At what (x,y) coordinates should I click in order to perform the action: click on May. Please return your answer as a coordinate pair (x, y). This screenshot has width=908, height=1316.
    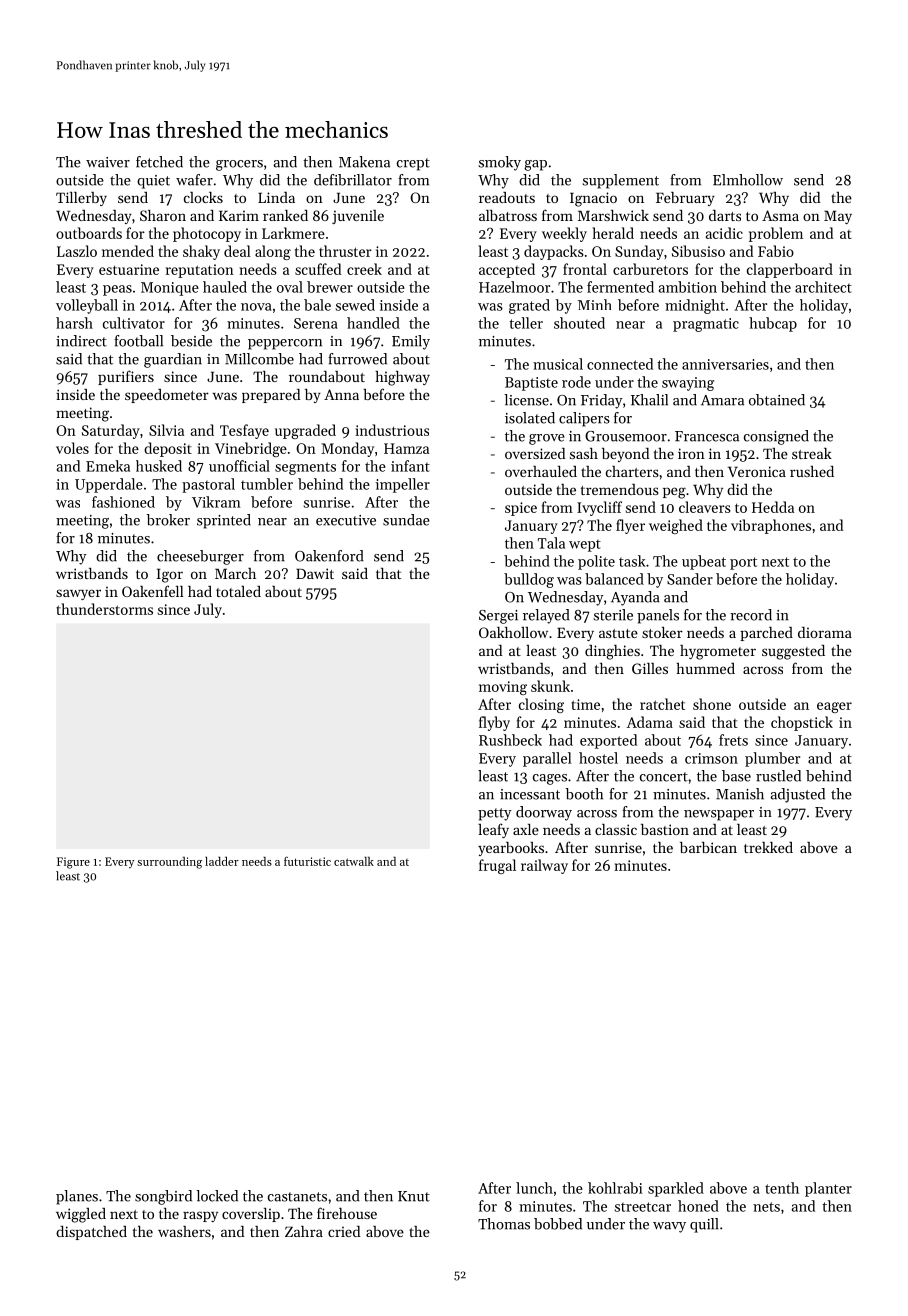
    Looking at the image, I should click on (838, 217).
